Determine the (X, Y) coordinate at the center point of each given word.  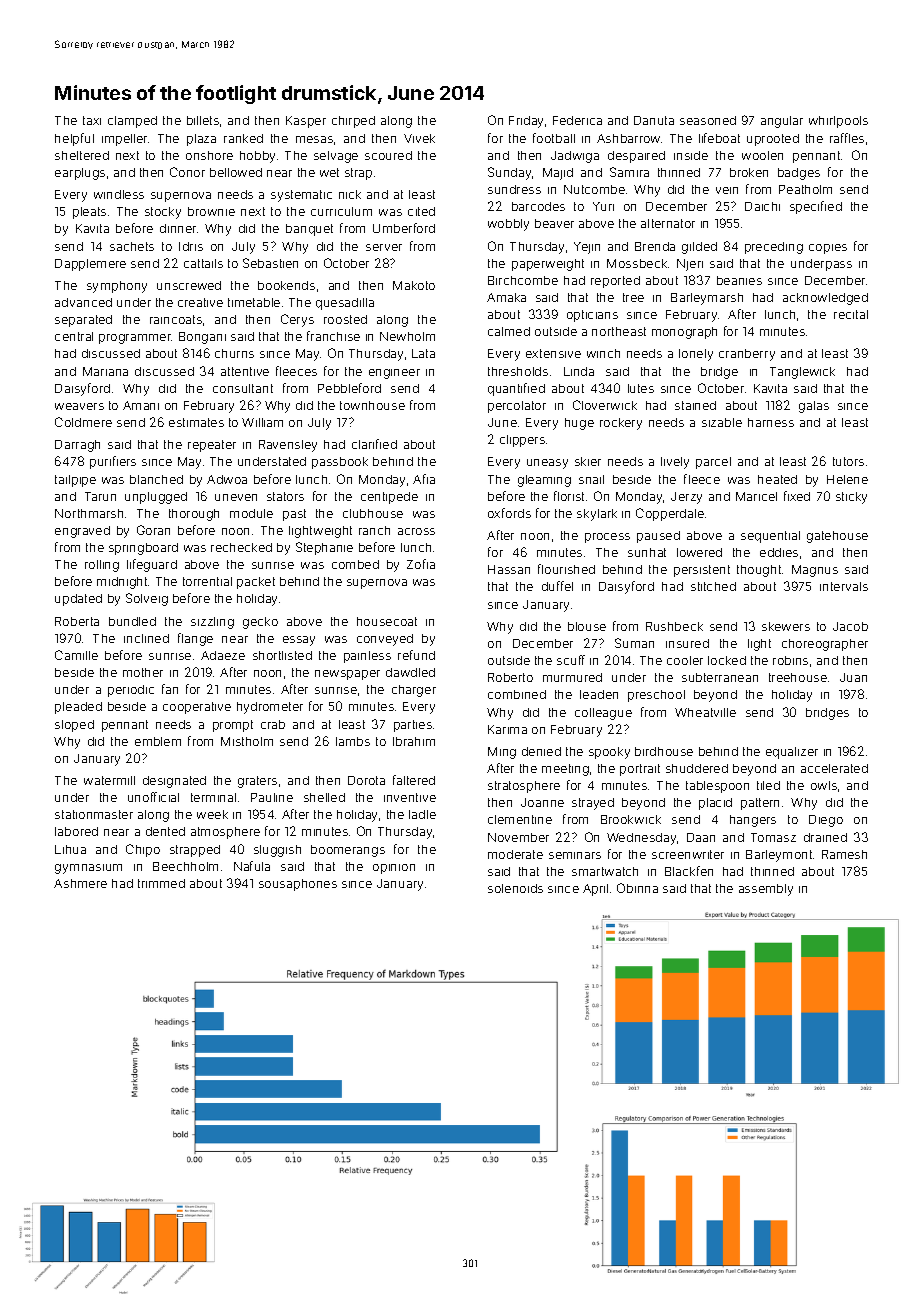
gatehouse (837, 537)
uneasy (547, 464)
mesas (314, 139)
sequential (770, 537)
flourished (566, 569)
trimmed (161, 883)
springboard (143, 549)
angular (782, 122)
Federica (577, 120)
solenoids (515, 888)
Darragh (77, 446)
